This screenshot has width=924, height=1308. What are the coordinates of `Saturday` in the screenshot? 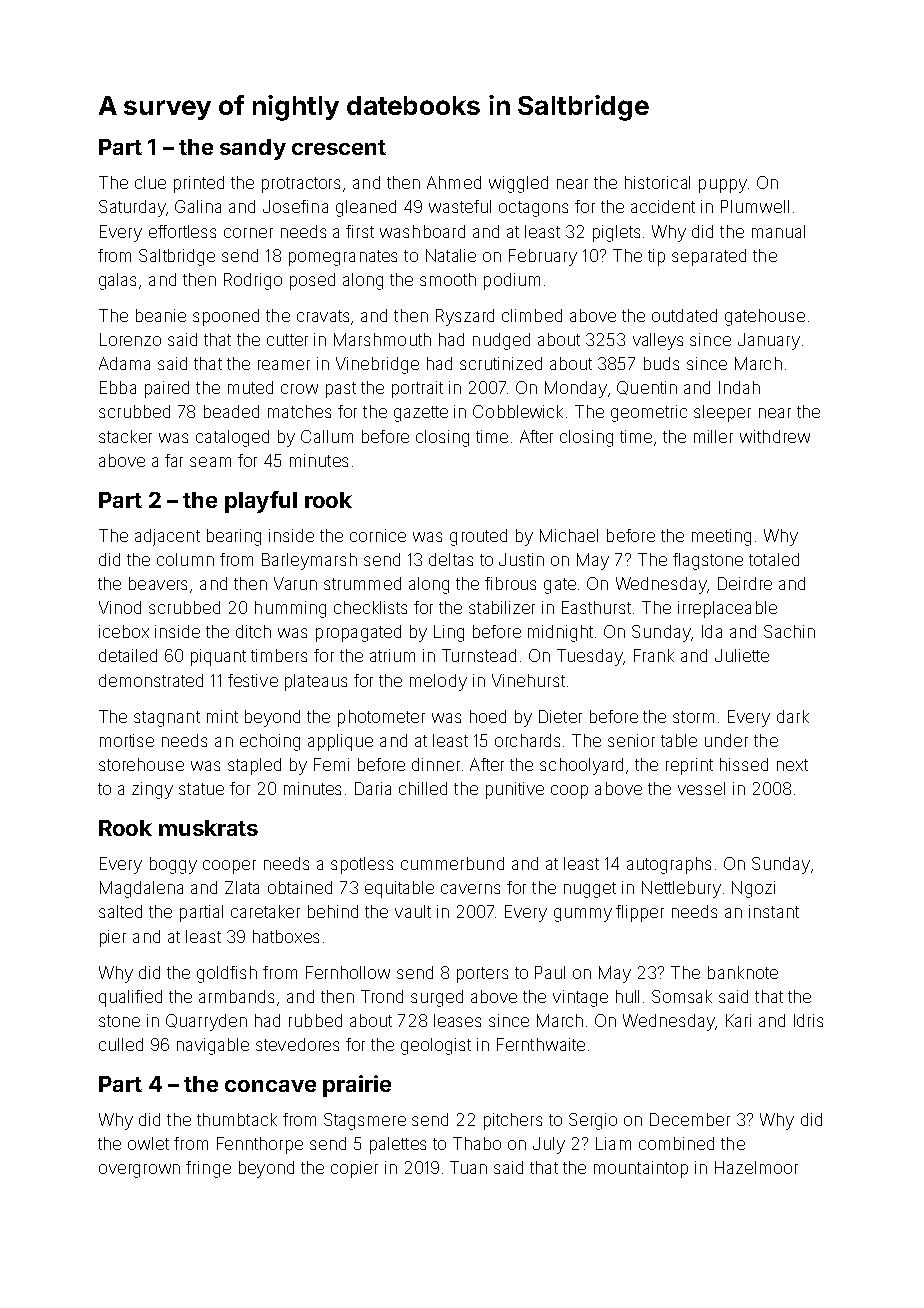 It's located at (132, 208).
